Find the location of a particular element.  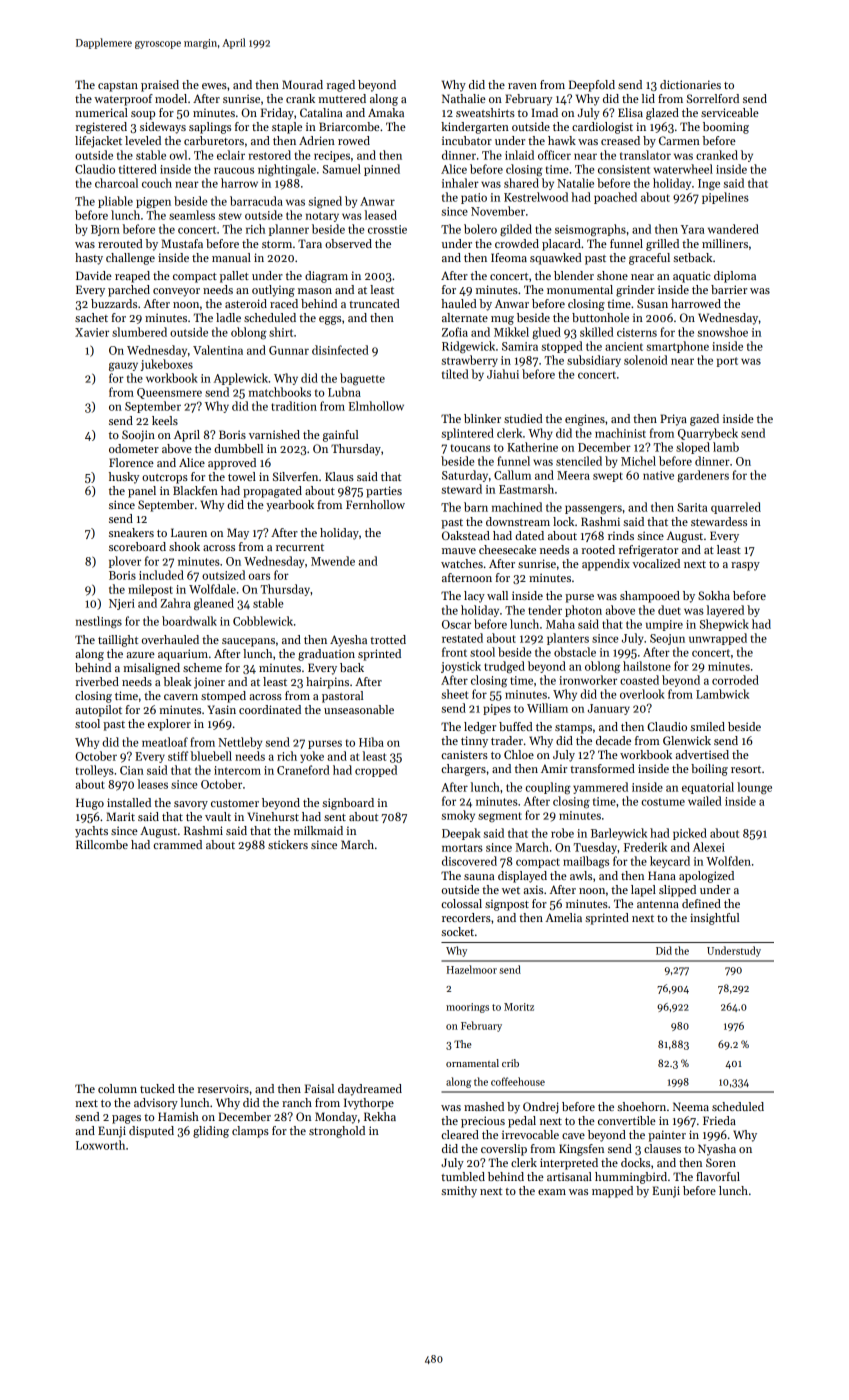

manual is located at coordinates (231, 257).
